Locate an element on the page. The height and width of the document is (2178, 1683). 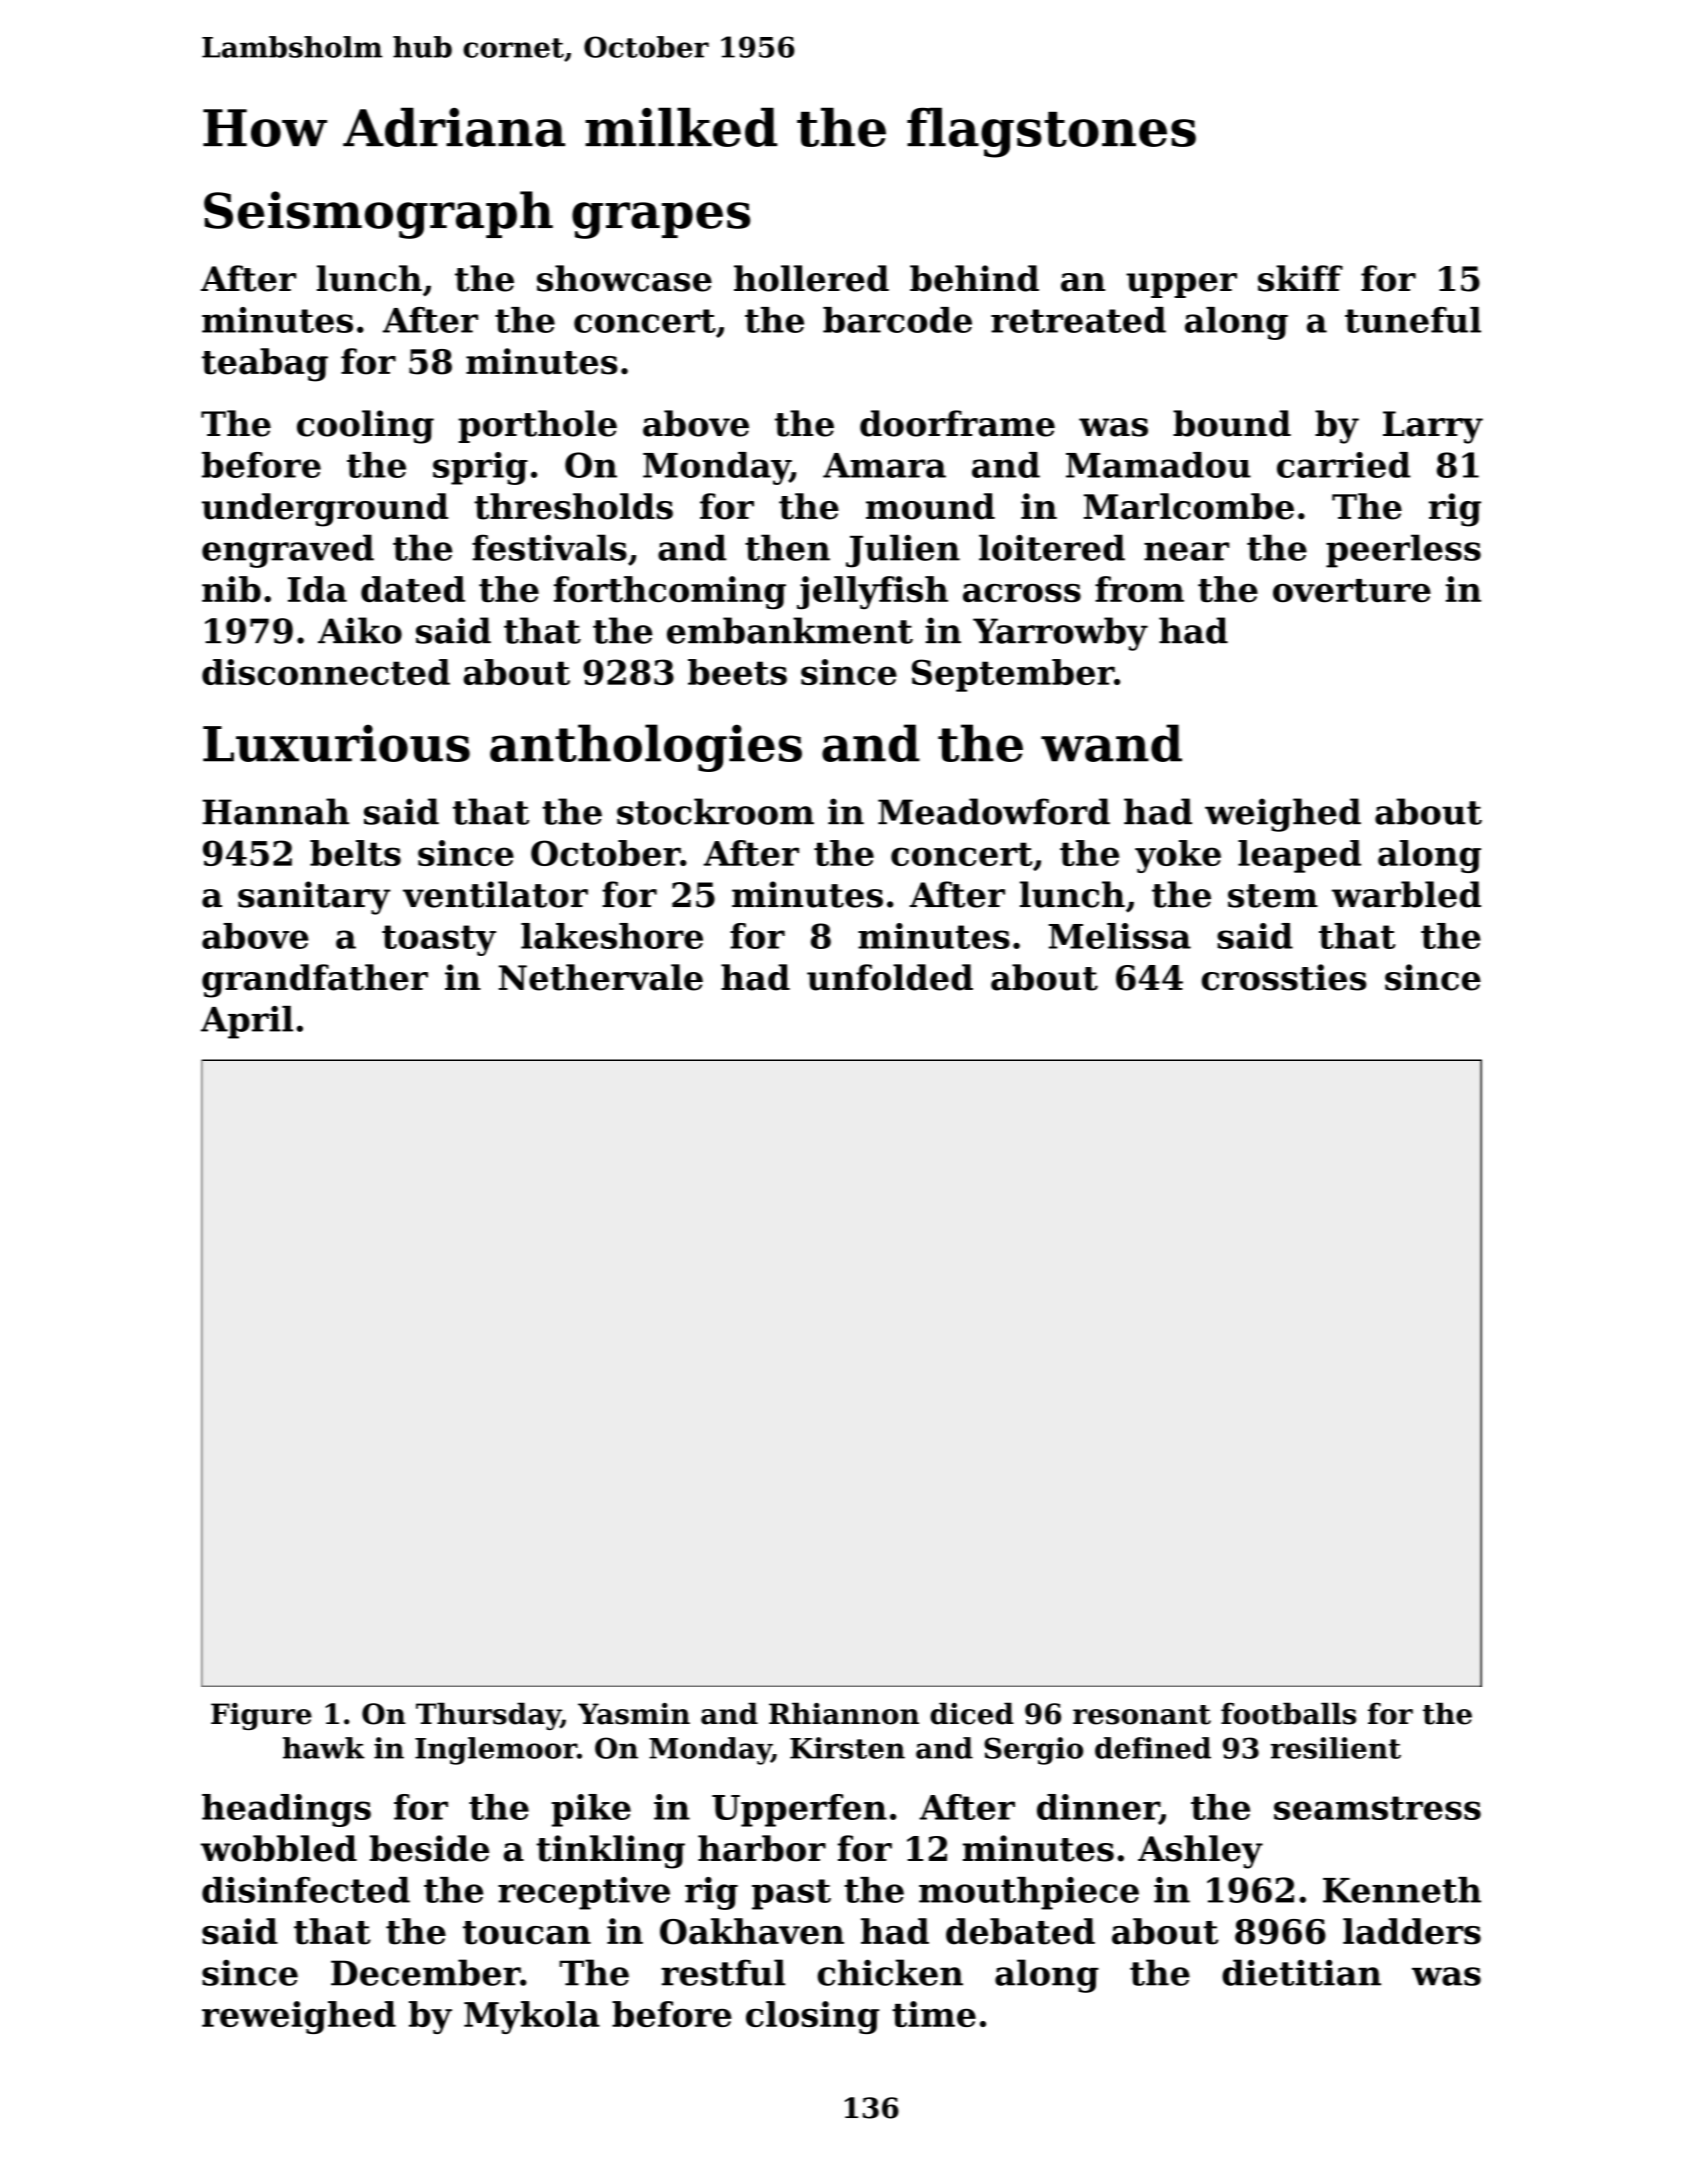
Meadowford is located at coordinates (994, 811).
